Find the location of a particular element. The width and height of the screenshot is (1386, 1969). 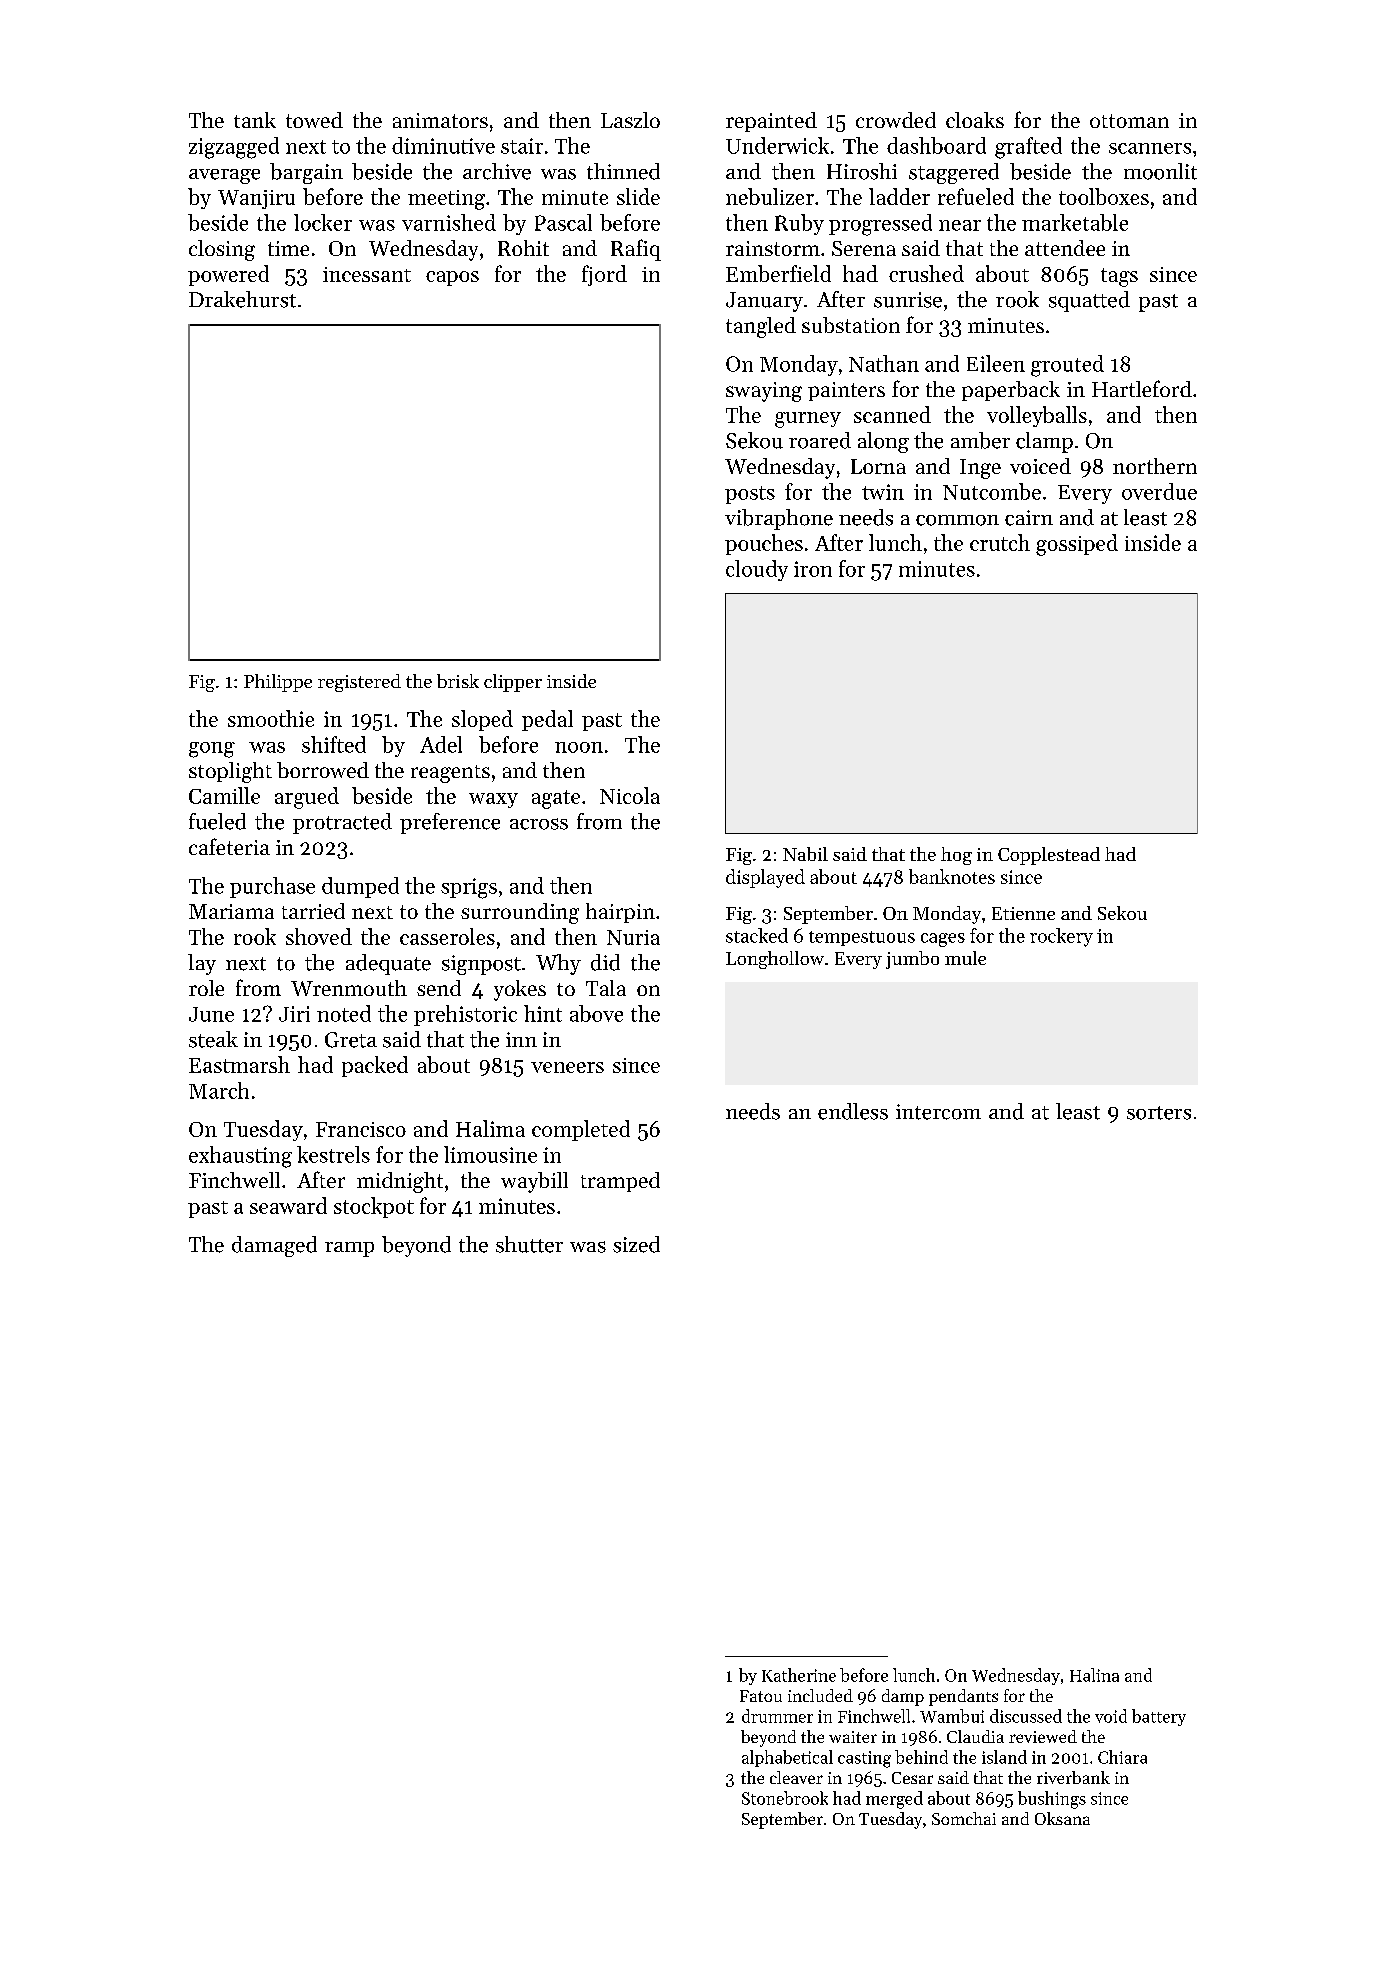

noon is located at coordinates (579, 747).
